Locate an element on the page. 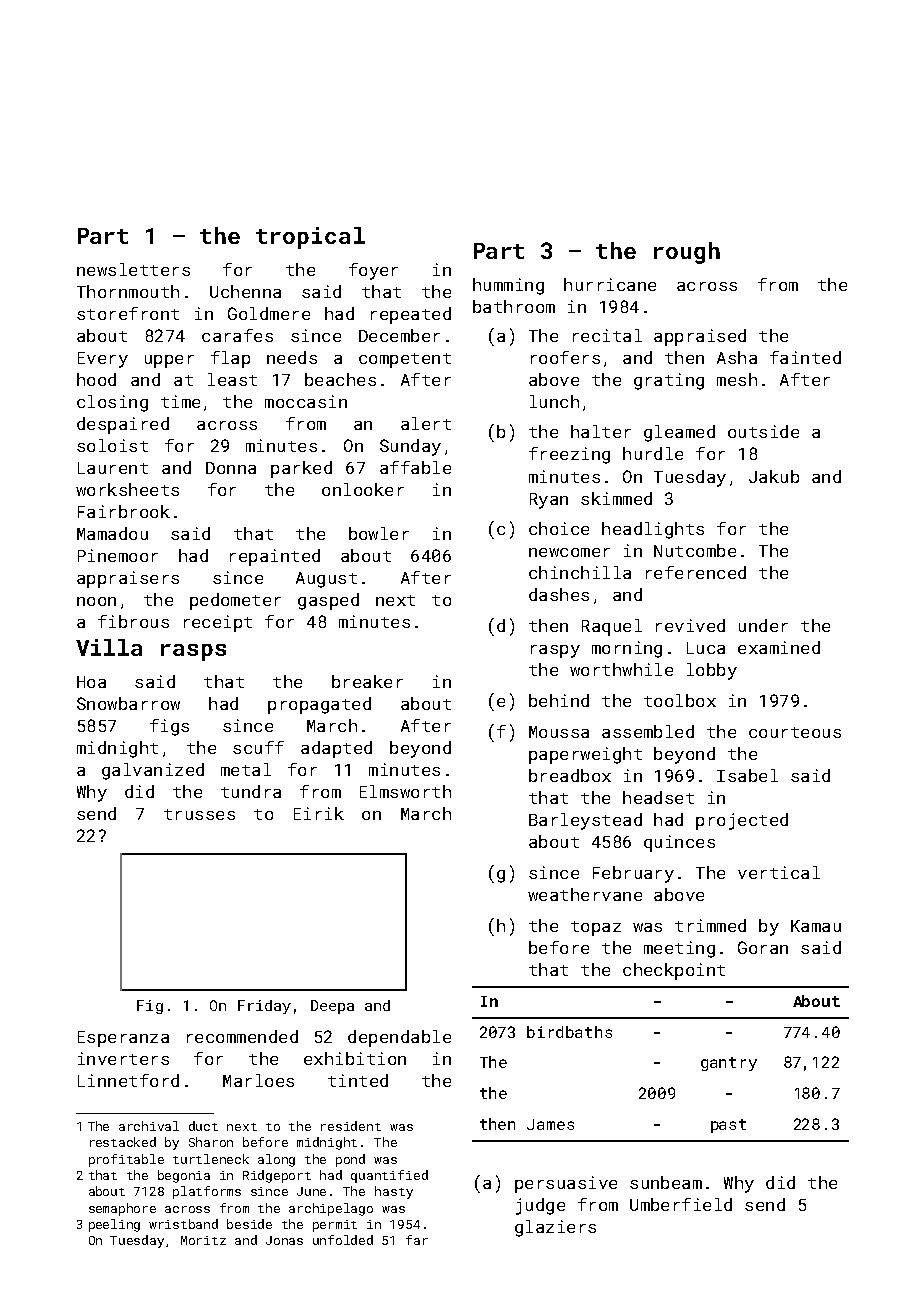  newsletters is located at coordinates (133, 269).
